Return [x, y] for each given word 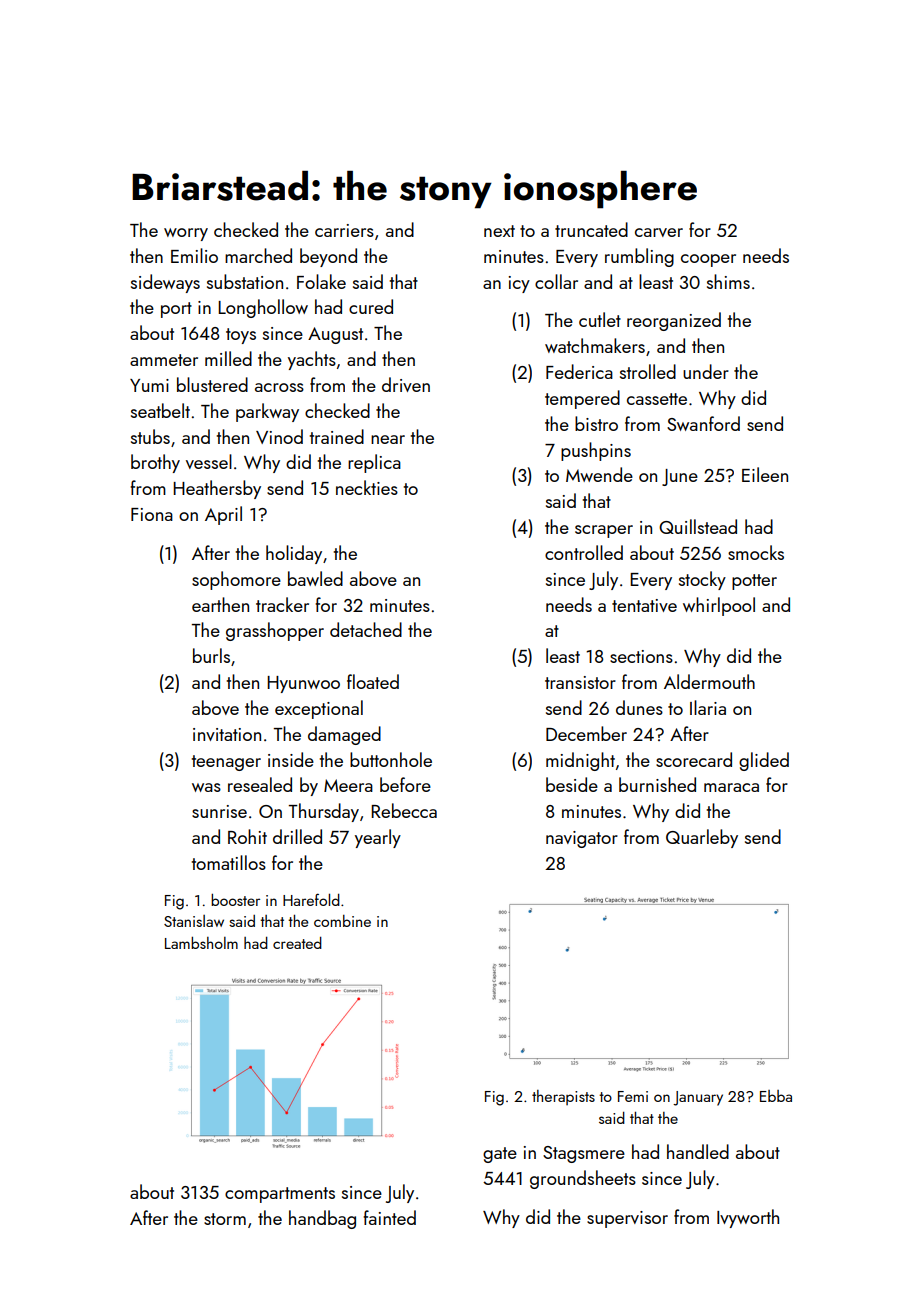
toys [241, 336]
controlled [584, 552]
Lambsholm [201, 943]
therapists [563, 1097]
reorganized [674, 321]
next [499, 231]
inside [291, 759]
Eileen [765, 474]
